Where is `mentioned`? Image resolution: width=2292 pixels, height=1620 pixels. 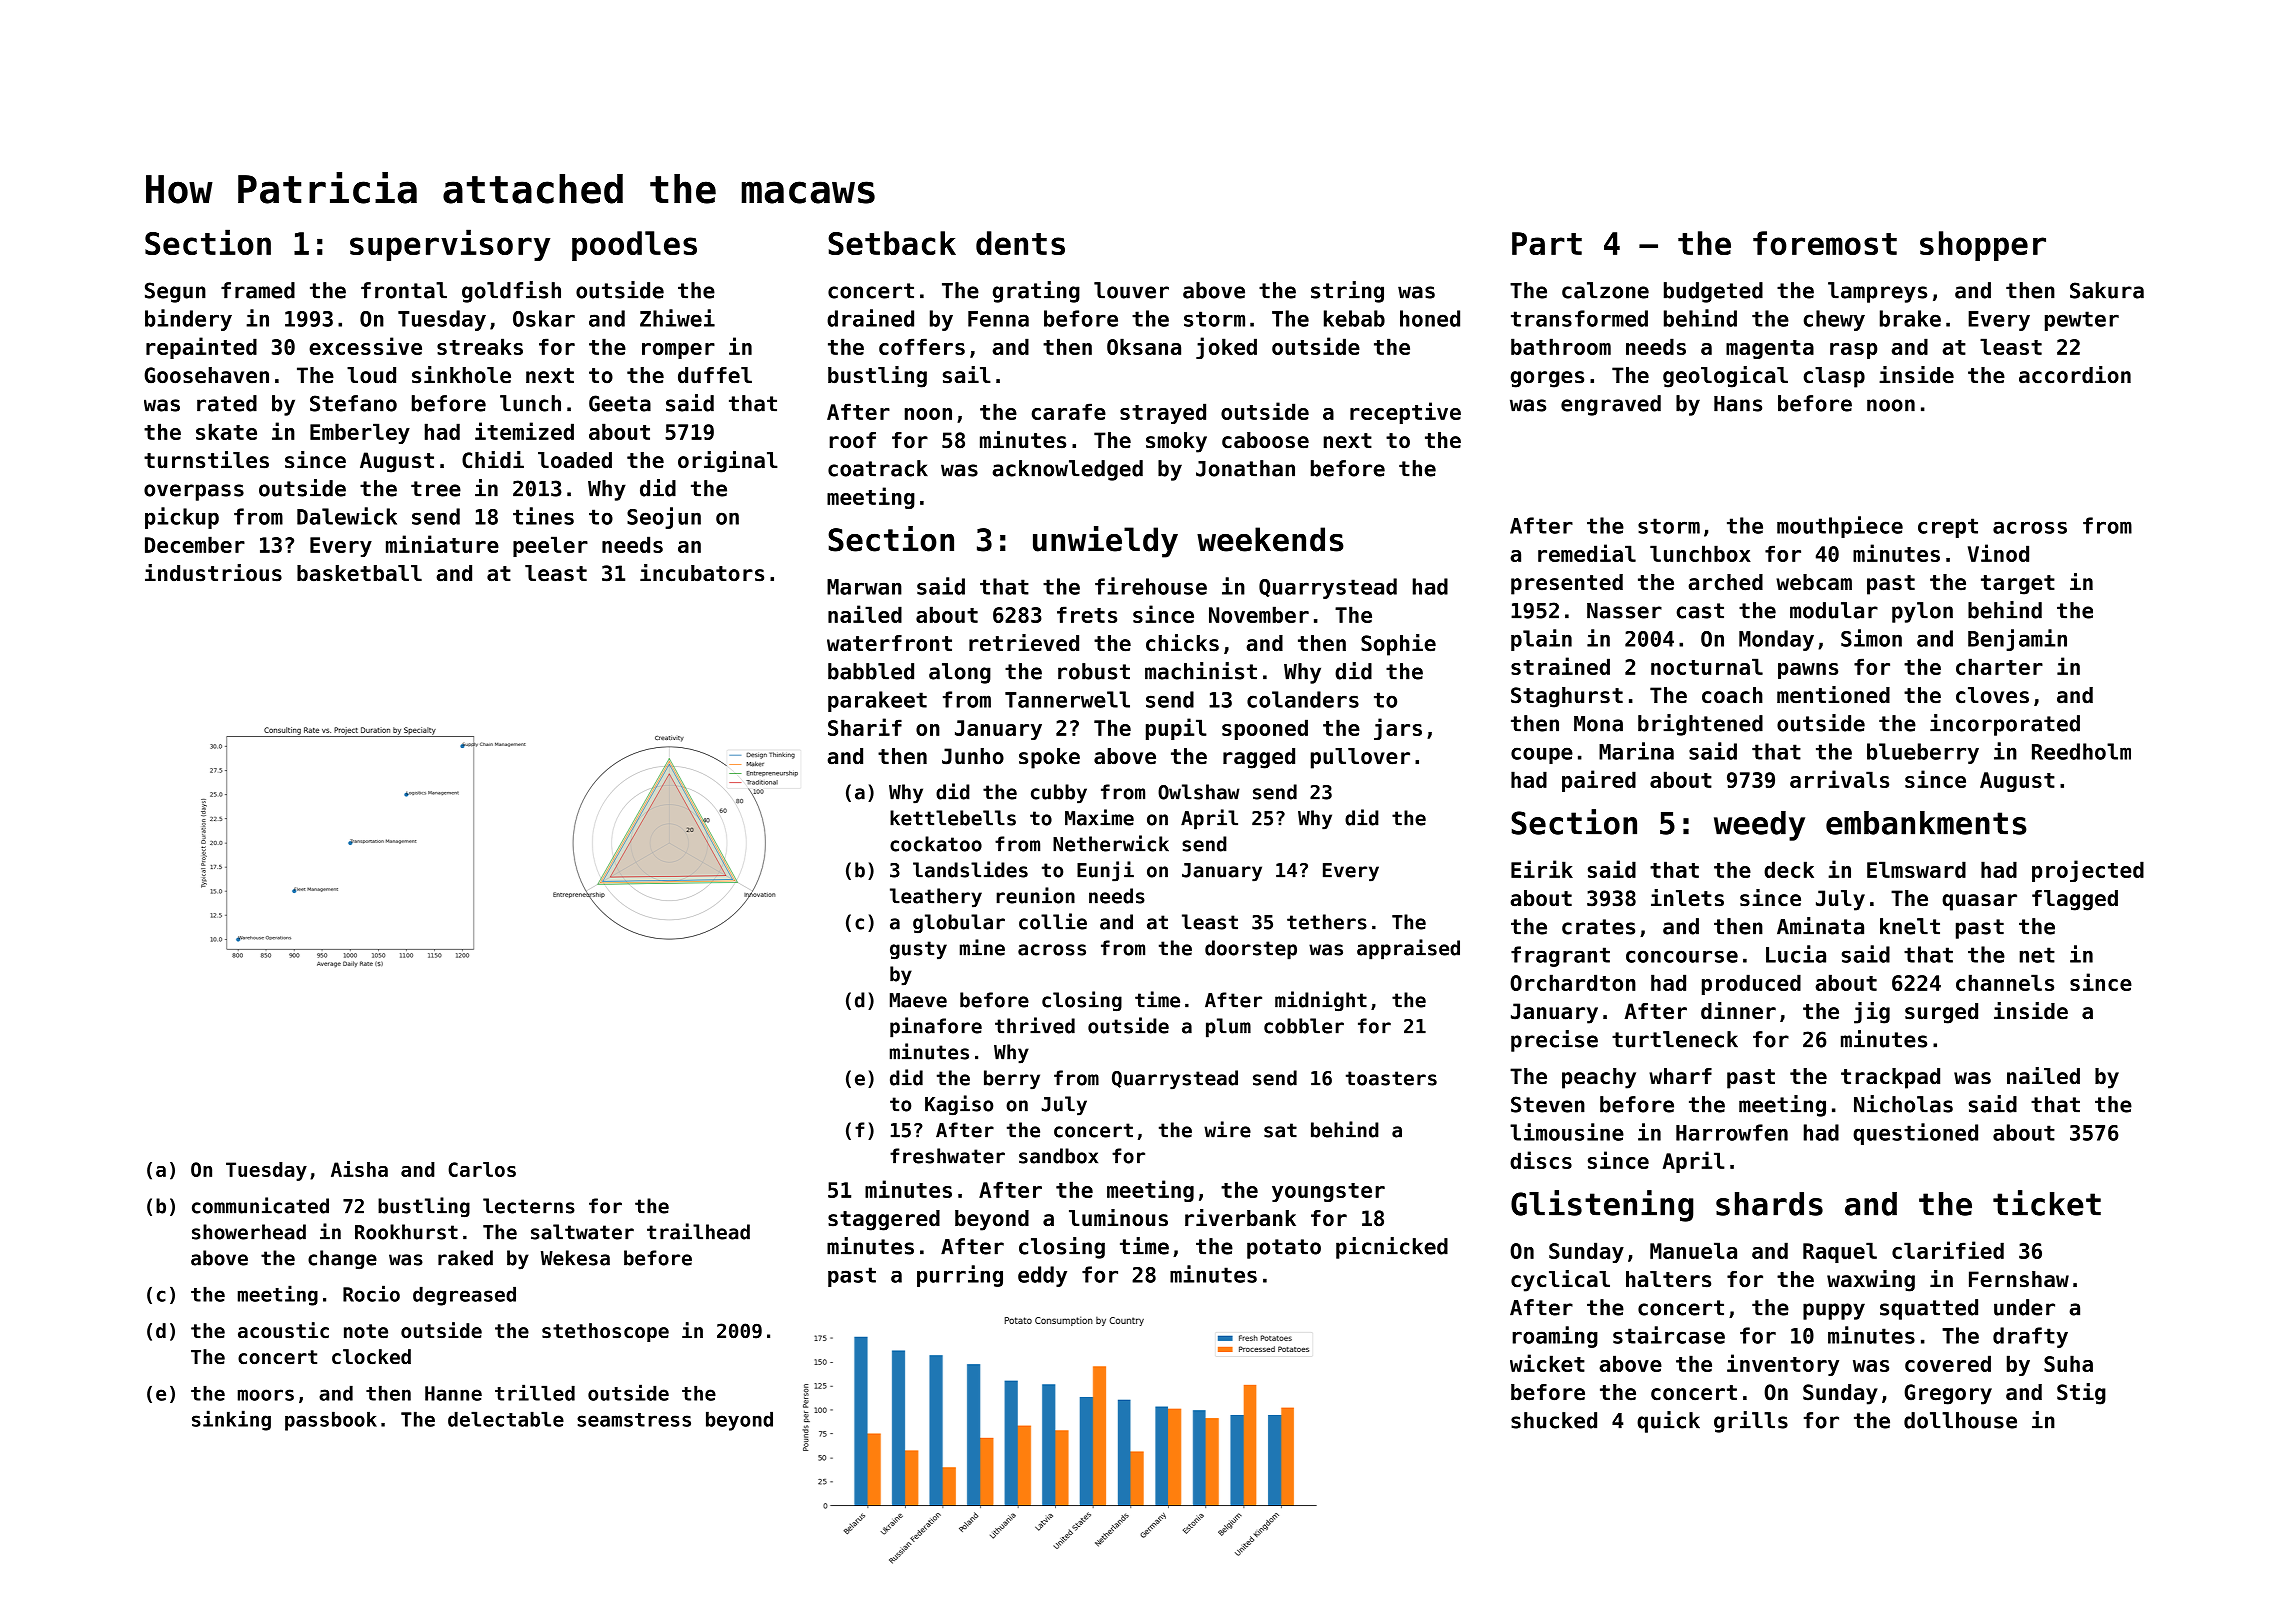
mentioned is located at coordinates (1833, 695).
